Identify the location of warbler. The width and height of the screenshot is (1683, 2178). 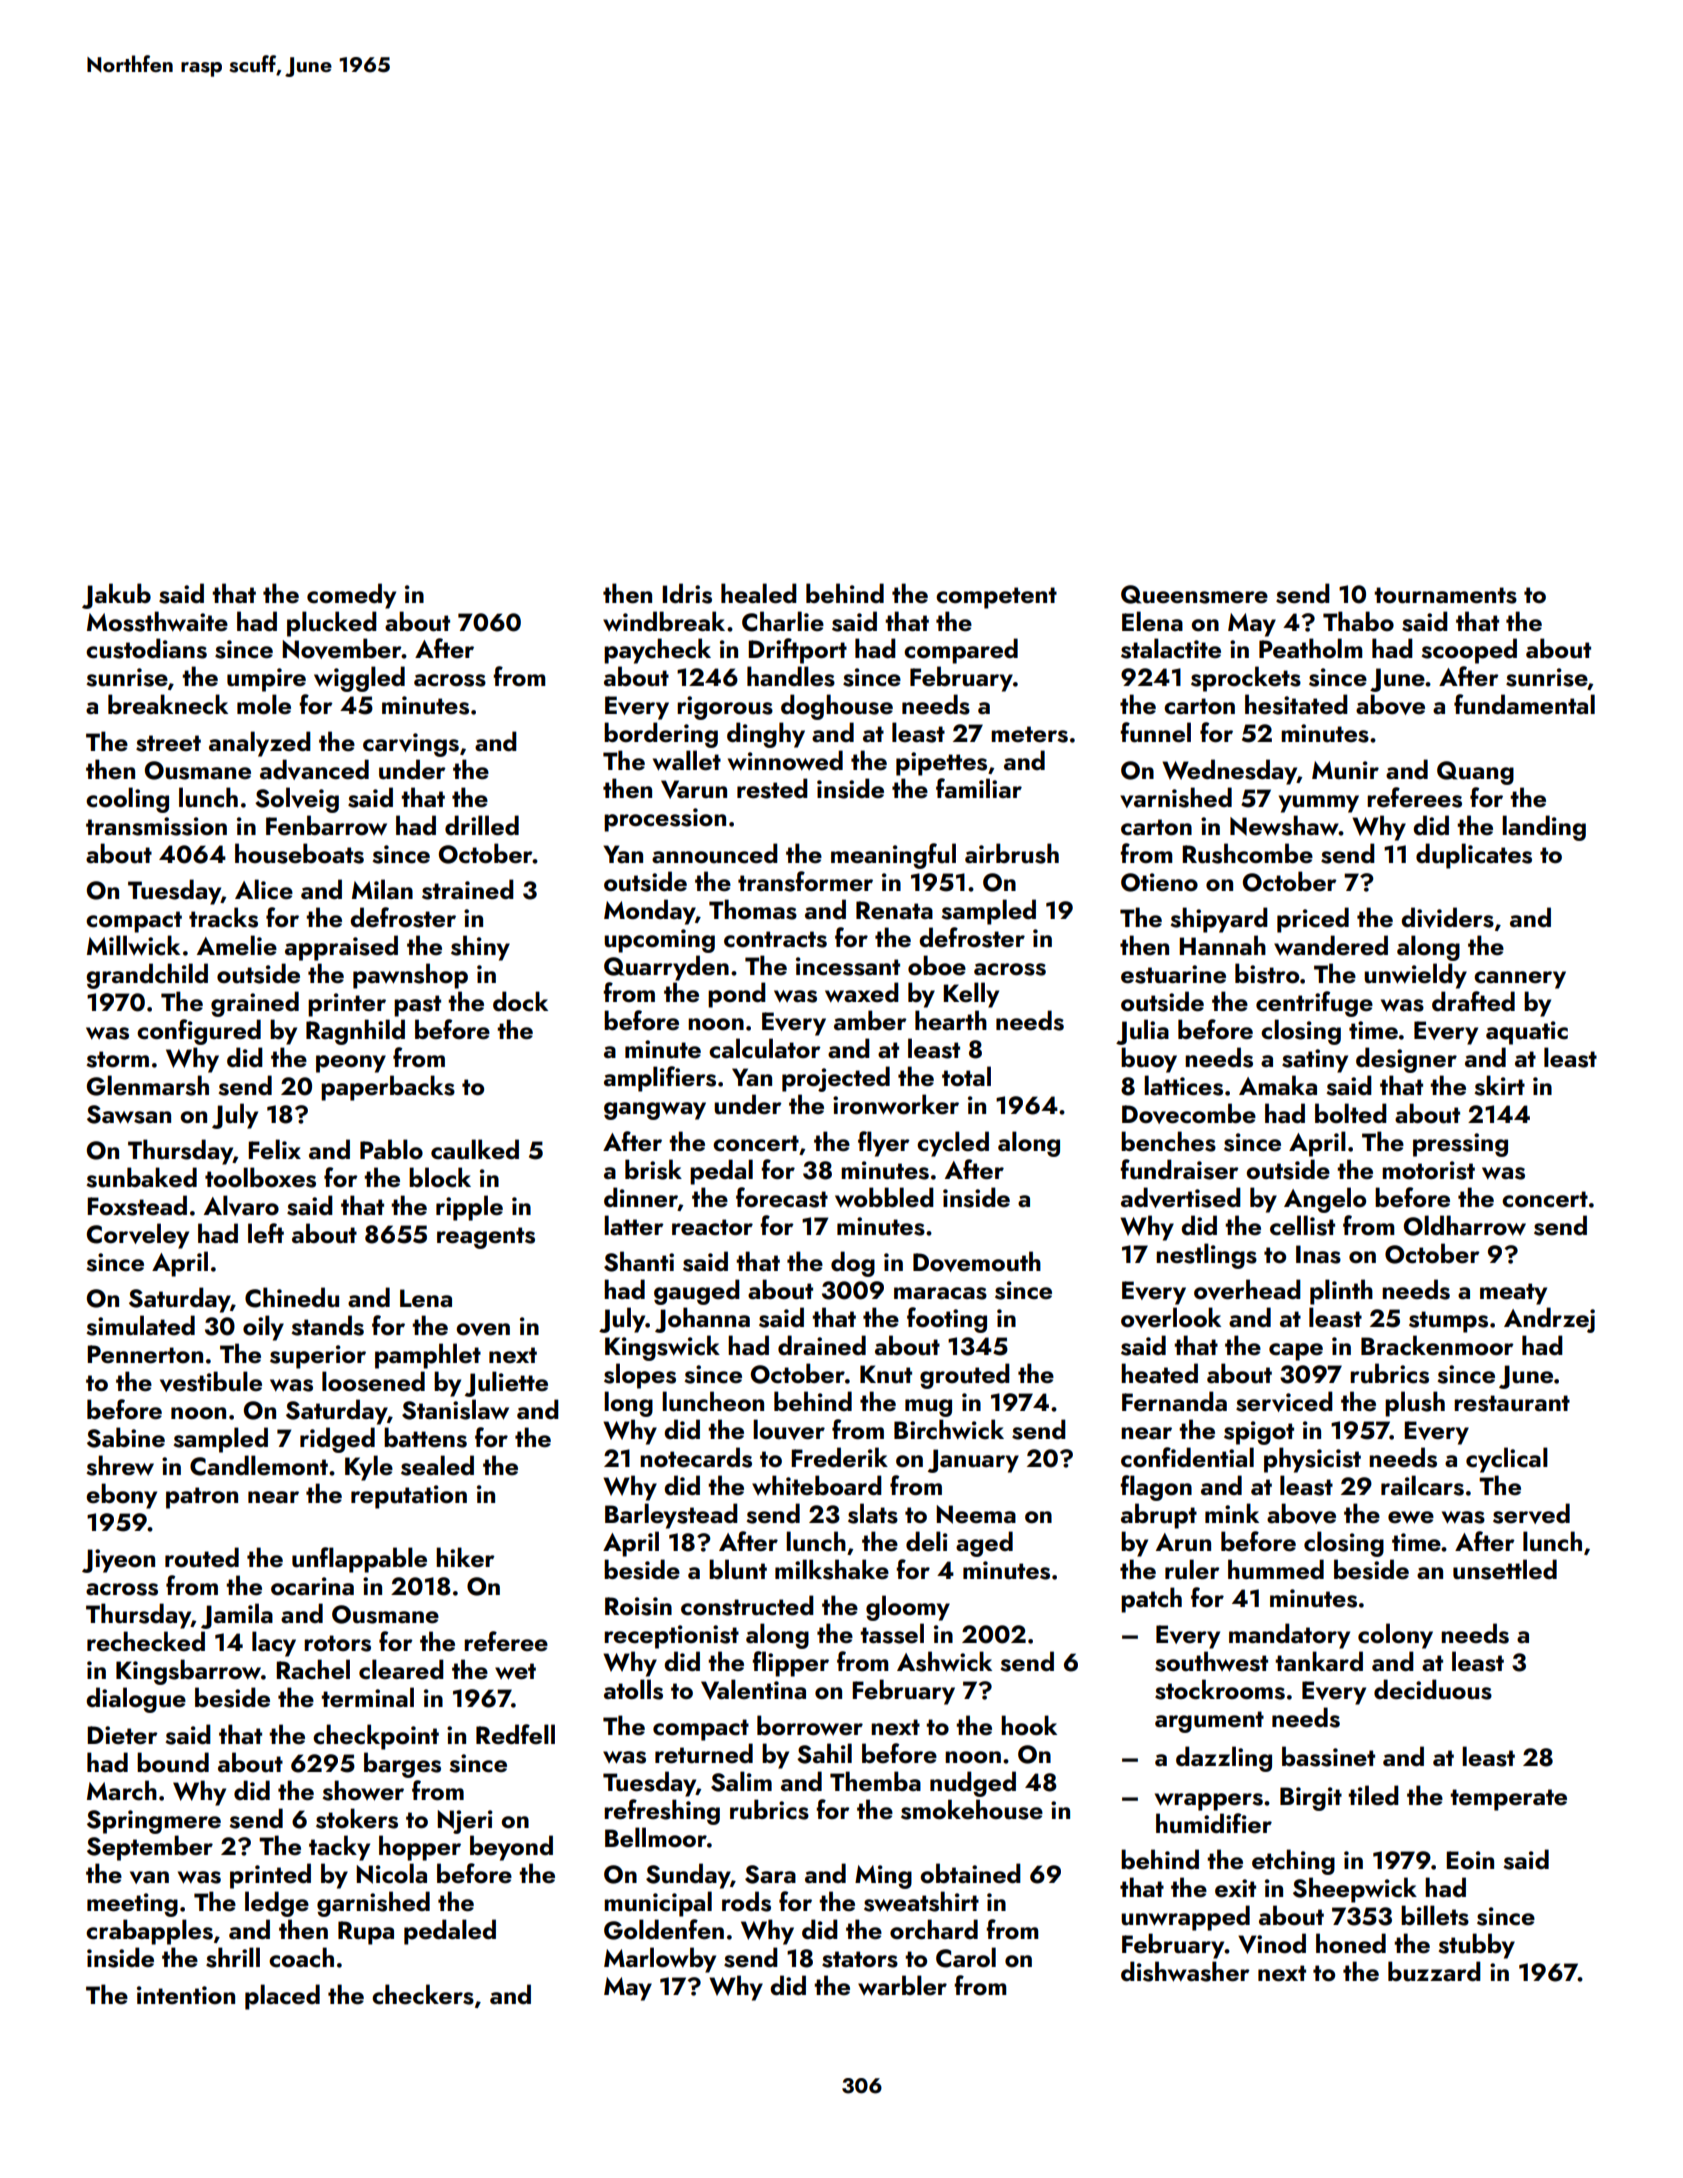
(902, 1985).
